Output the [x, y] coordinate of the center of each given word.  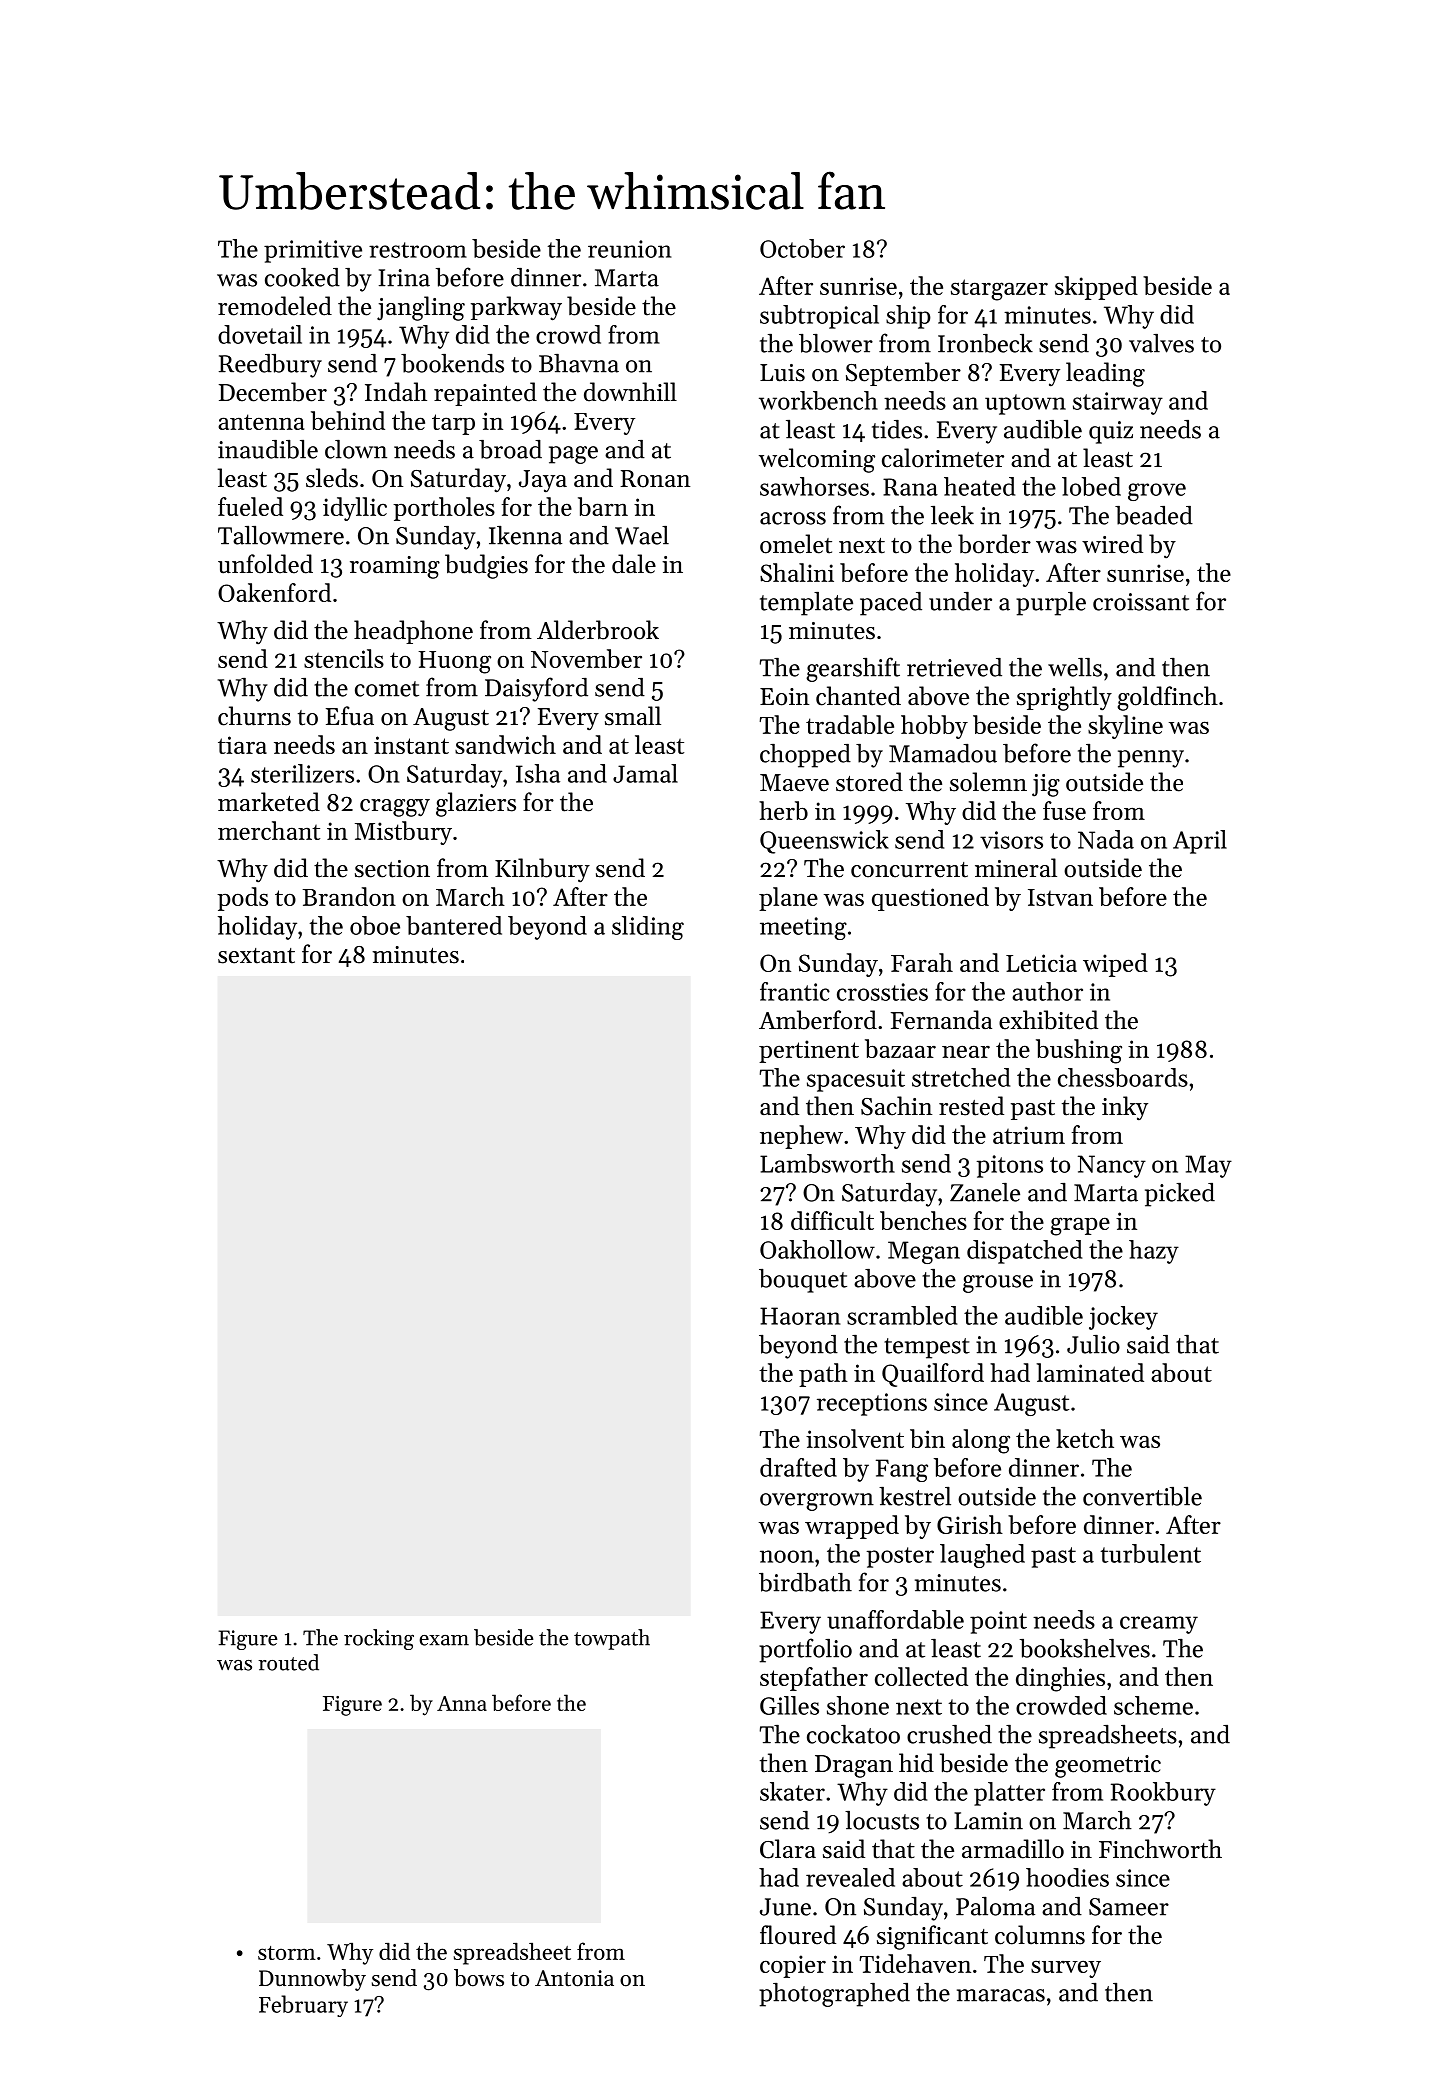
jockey [1123, 1318]
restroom [418, 250]
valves [1161, 343]
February [303, 2006]
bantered [454, 925]
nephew [801, 1137]
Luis [782, 373]
